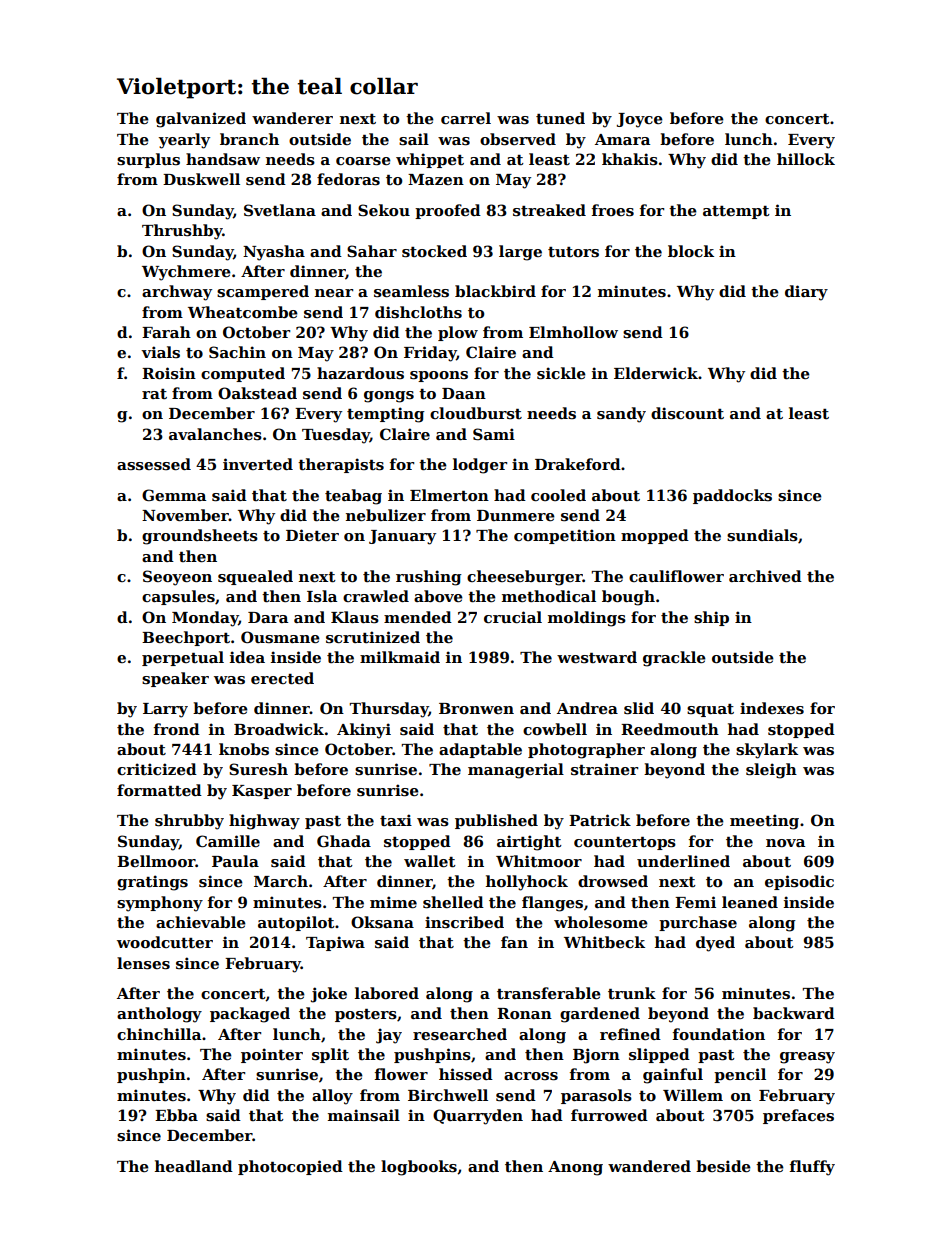 This screenshot has width=952, height=1233. I want to click on Drakeford, so click(578, 464).
